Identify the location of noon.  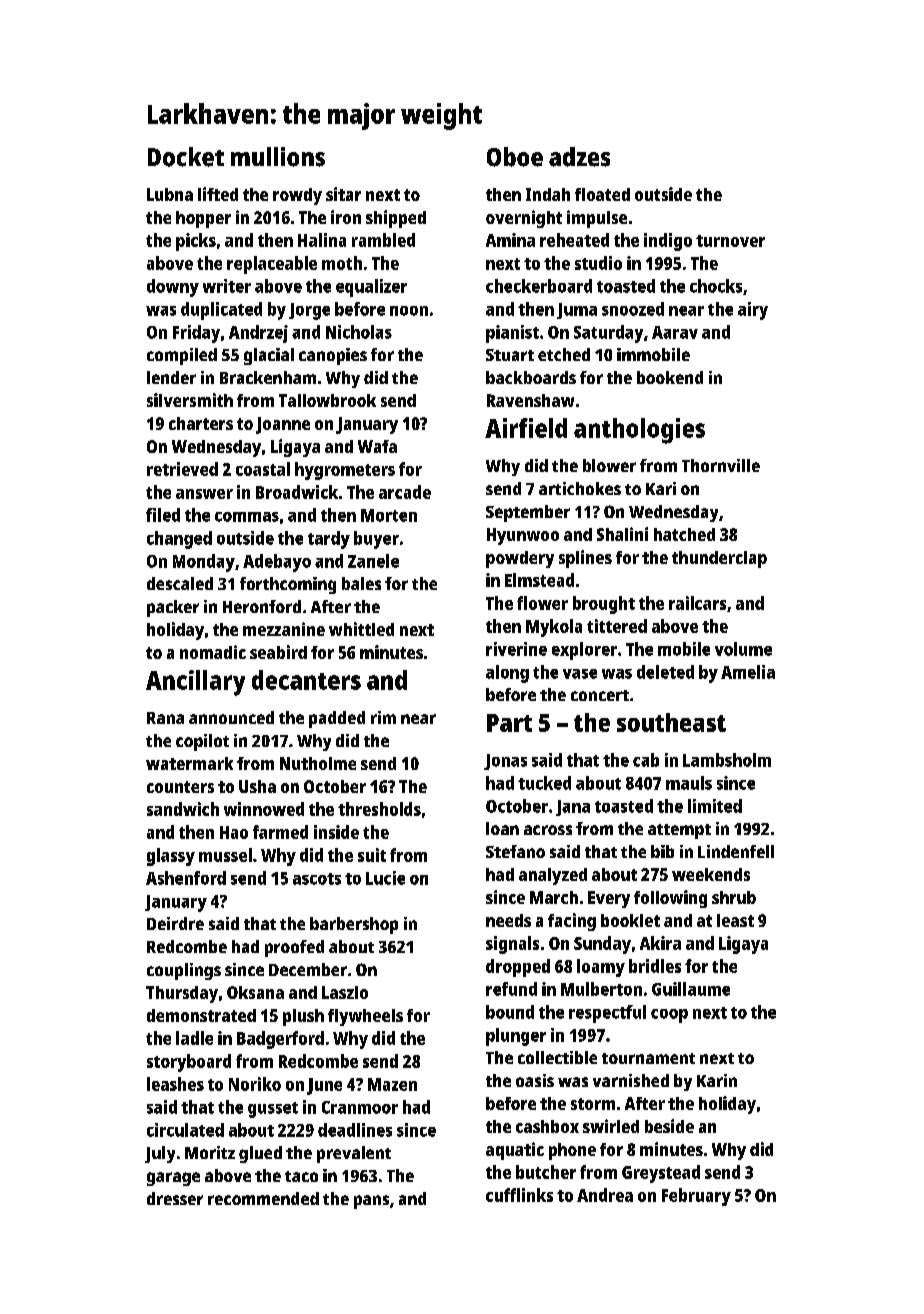
(409, 311).
